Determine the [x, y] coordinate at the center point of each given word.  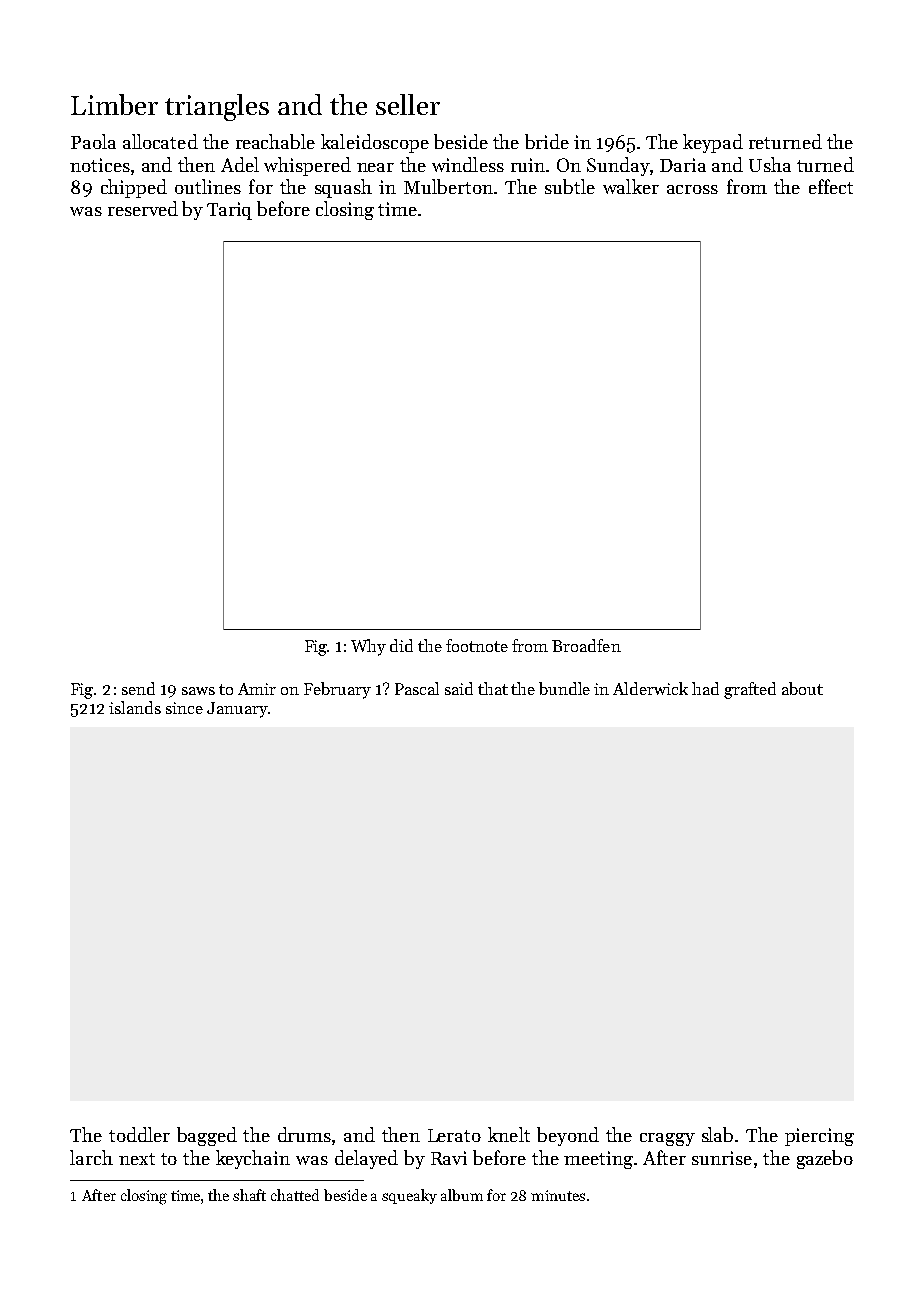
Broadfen [586, 645]
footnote [477, 645]
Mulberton [448, 186]
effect [831, 186]
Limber [114, 104]
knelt [509, 1134]
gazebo [825, 1159]
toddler [139, 1134]
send [138, 688]
